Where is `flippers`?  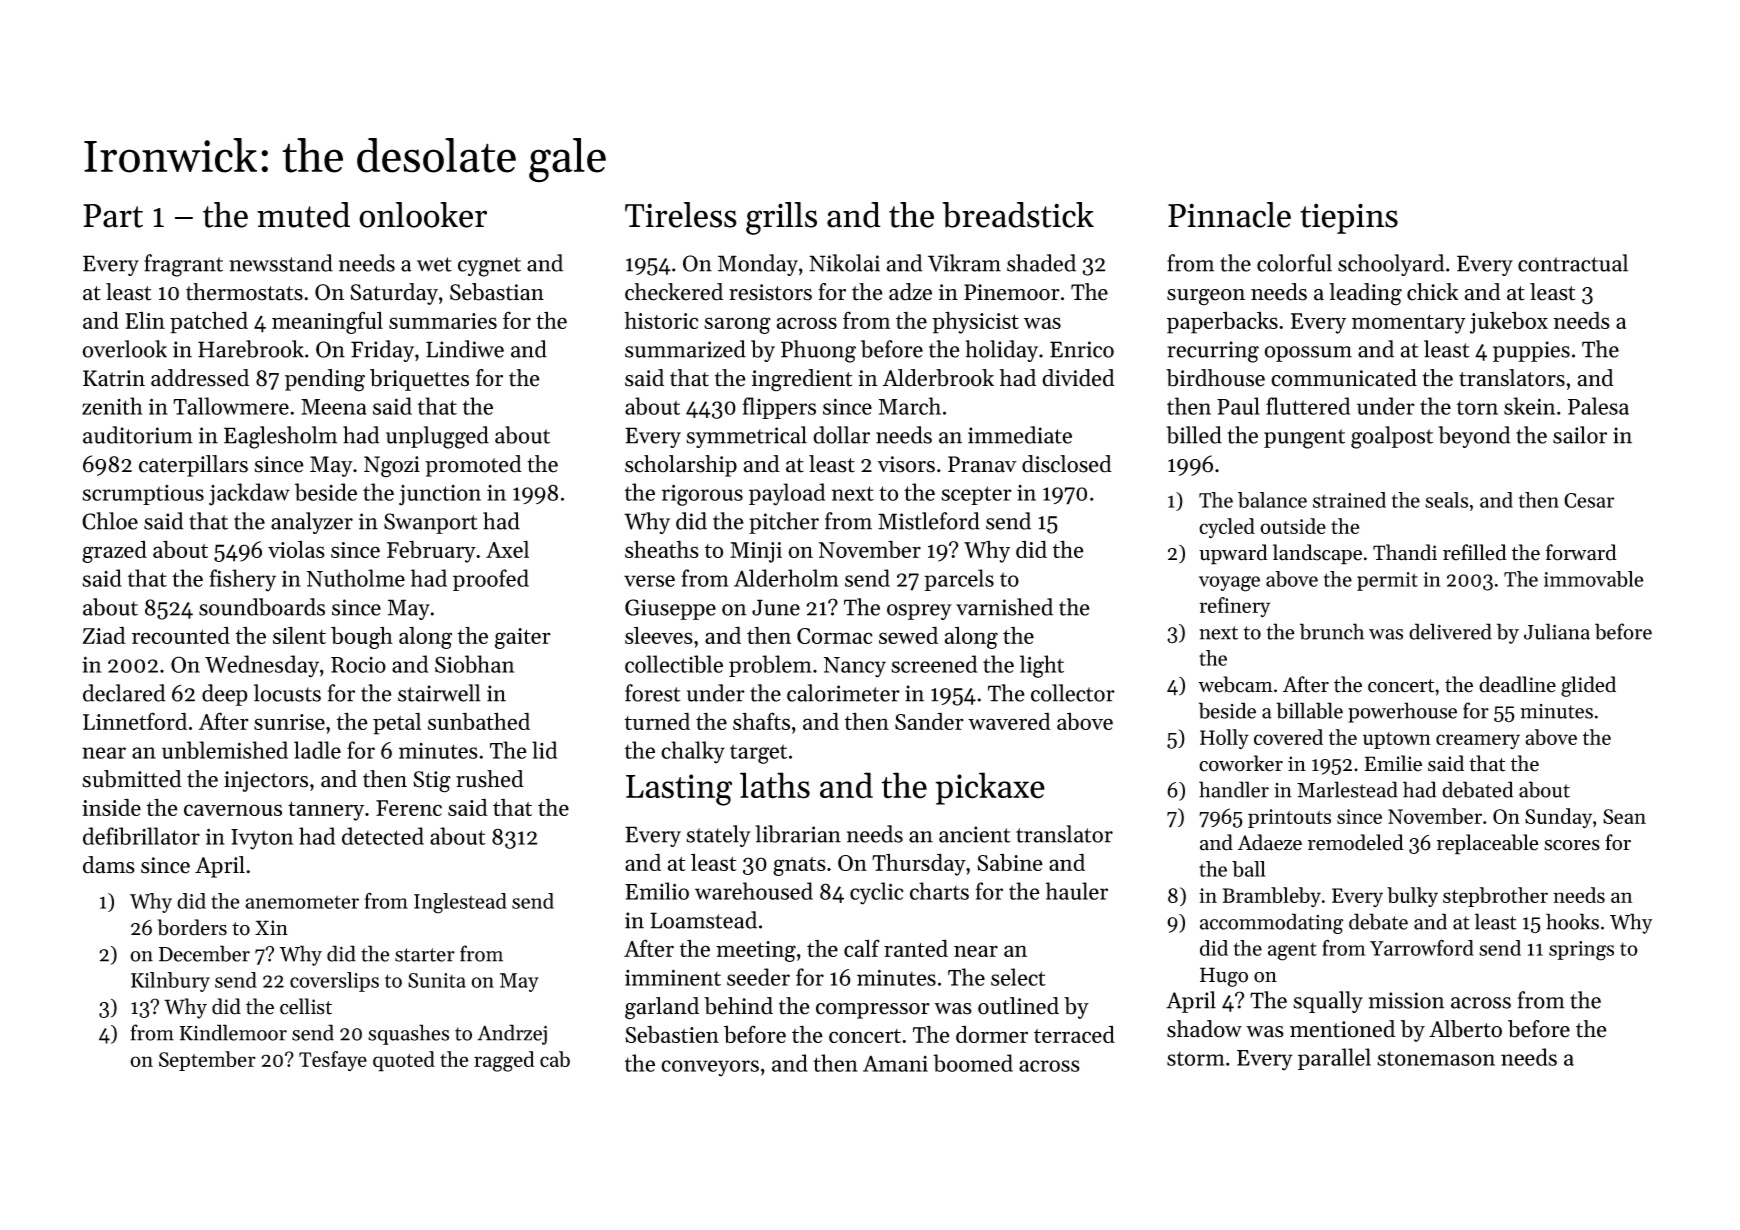 flippers is located at coordinates (779, 408).
